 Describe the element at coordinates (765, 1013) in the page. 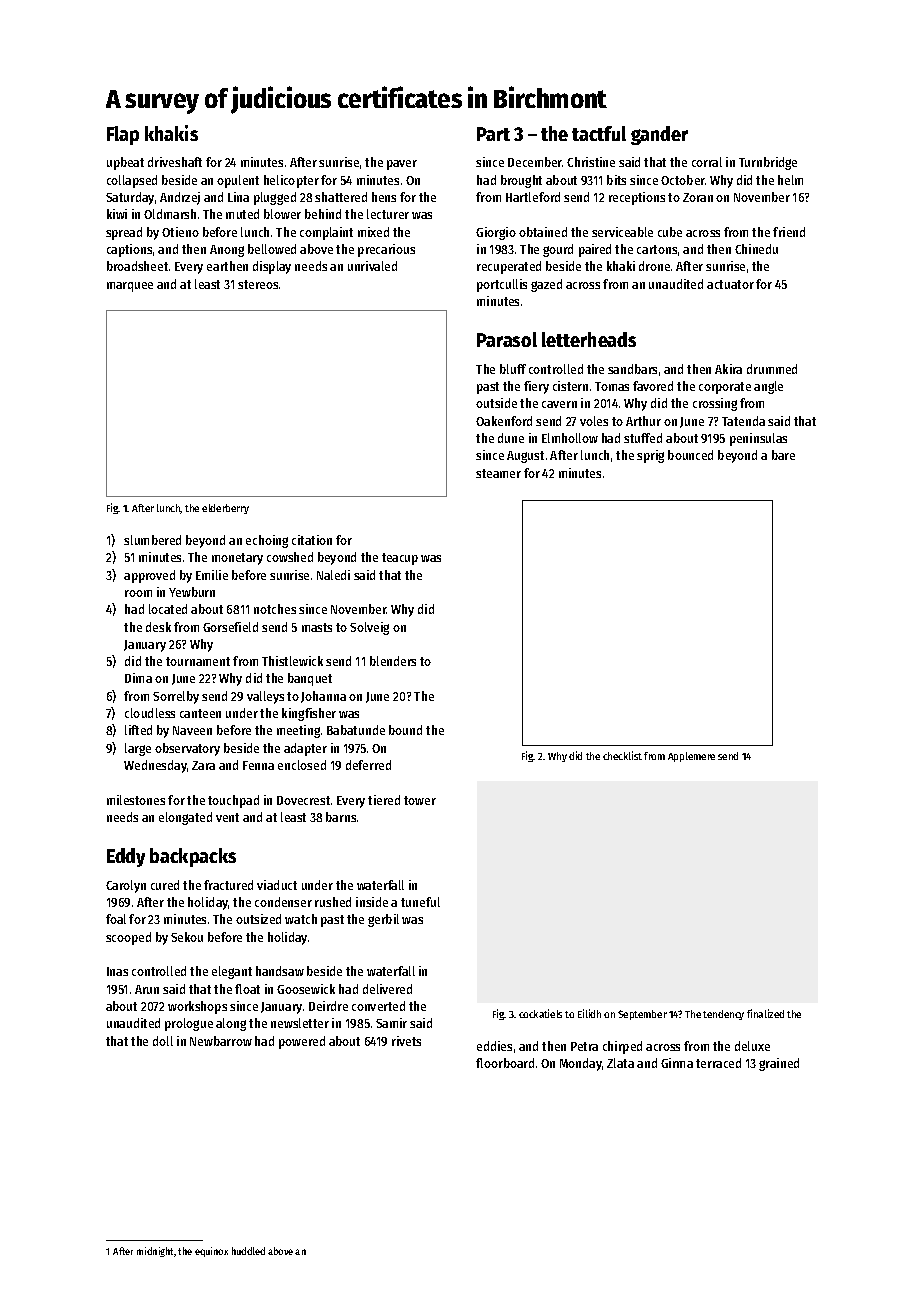

I see `finalized` at that location.
